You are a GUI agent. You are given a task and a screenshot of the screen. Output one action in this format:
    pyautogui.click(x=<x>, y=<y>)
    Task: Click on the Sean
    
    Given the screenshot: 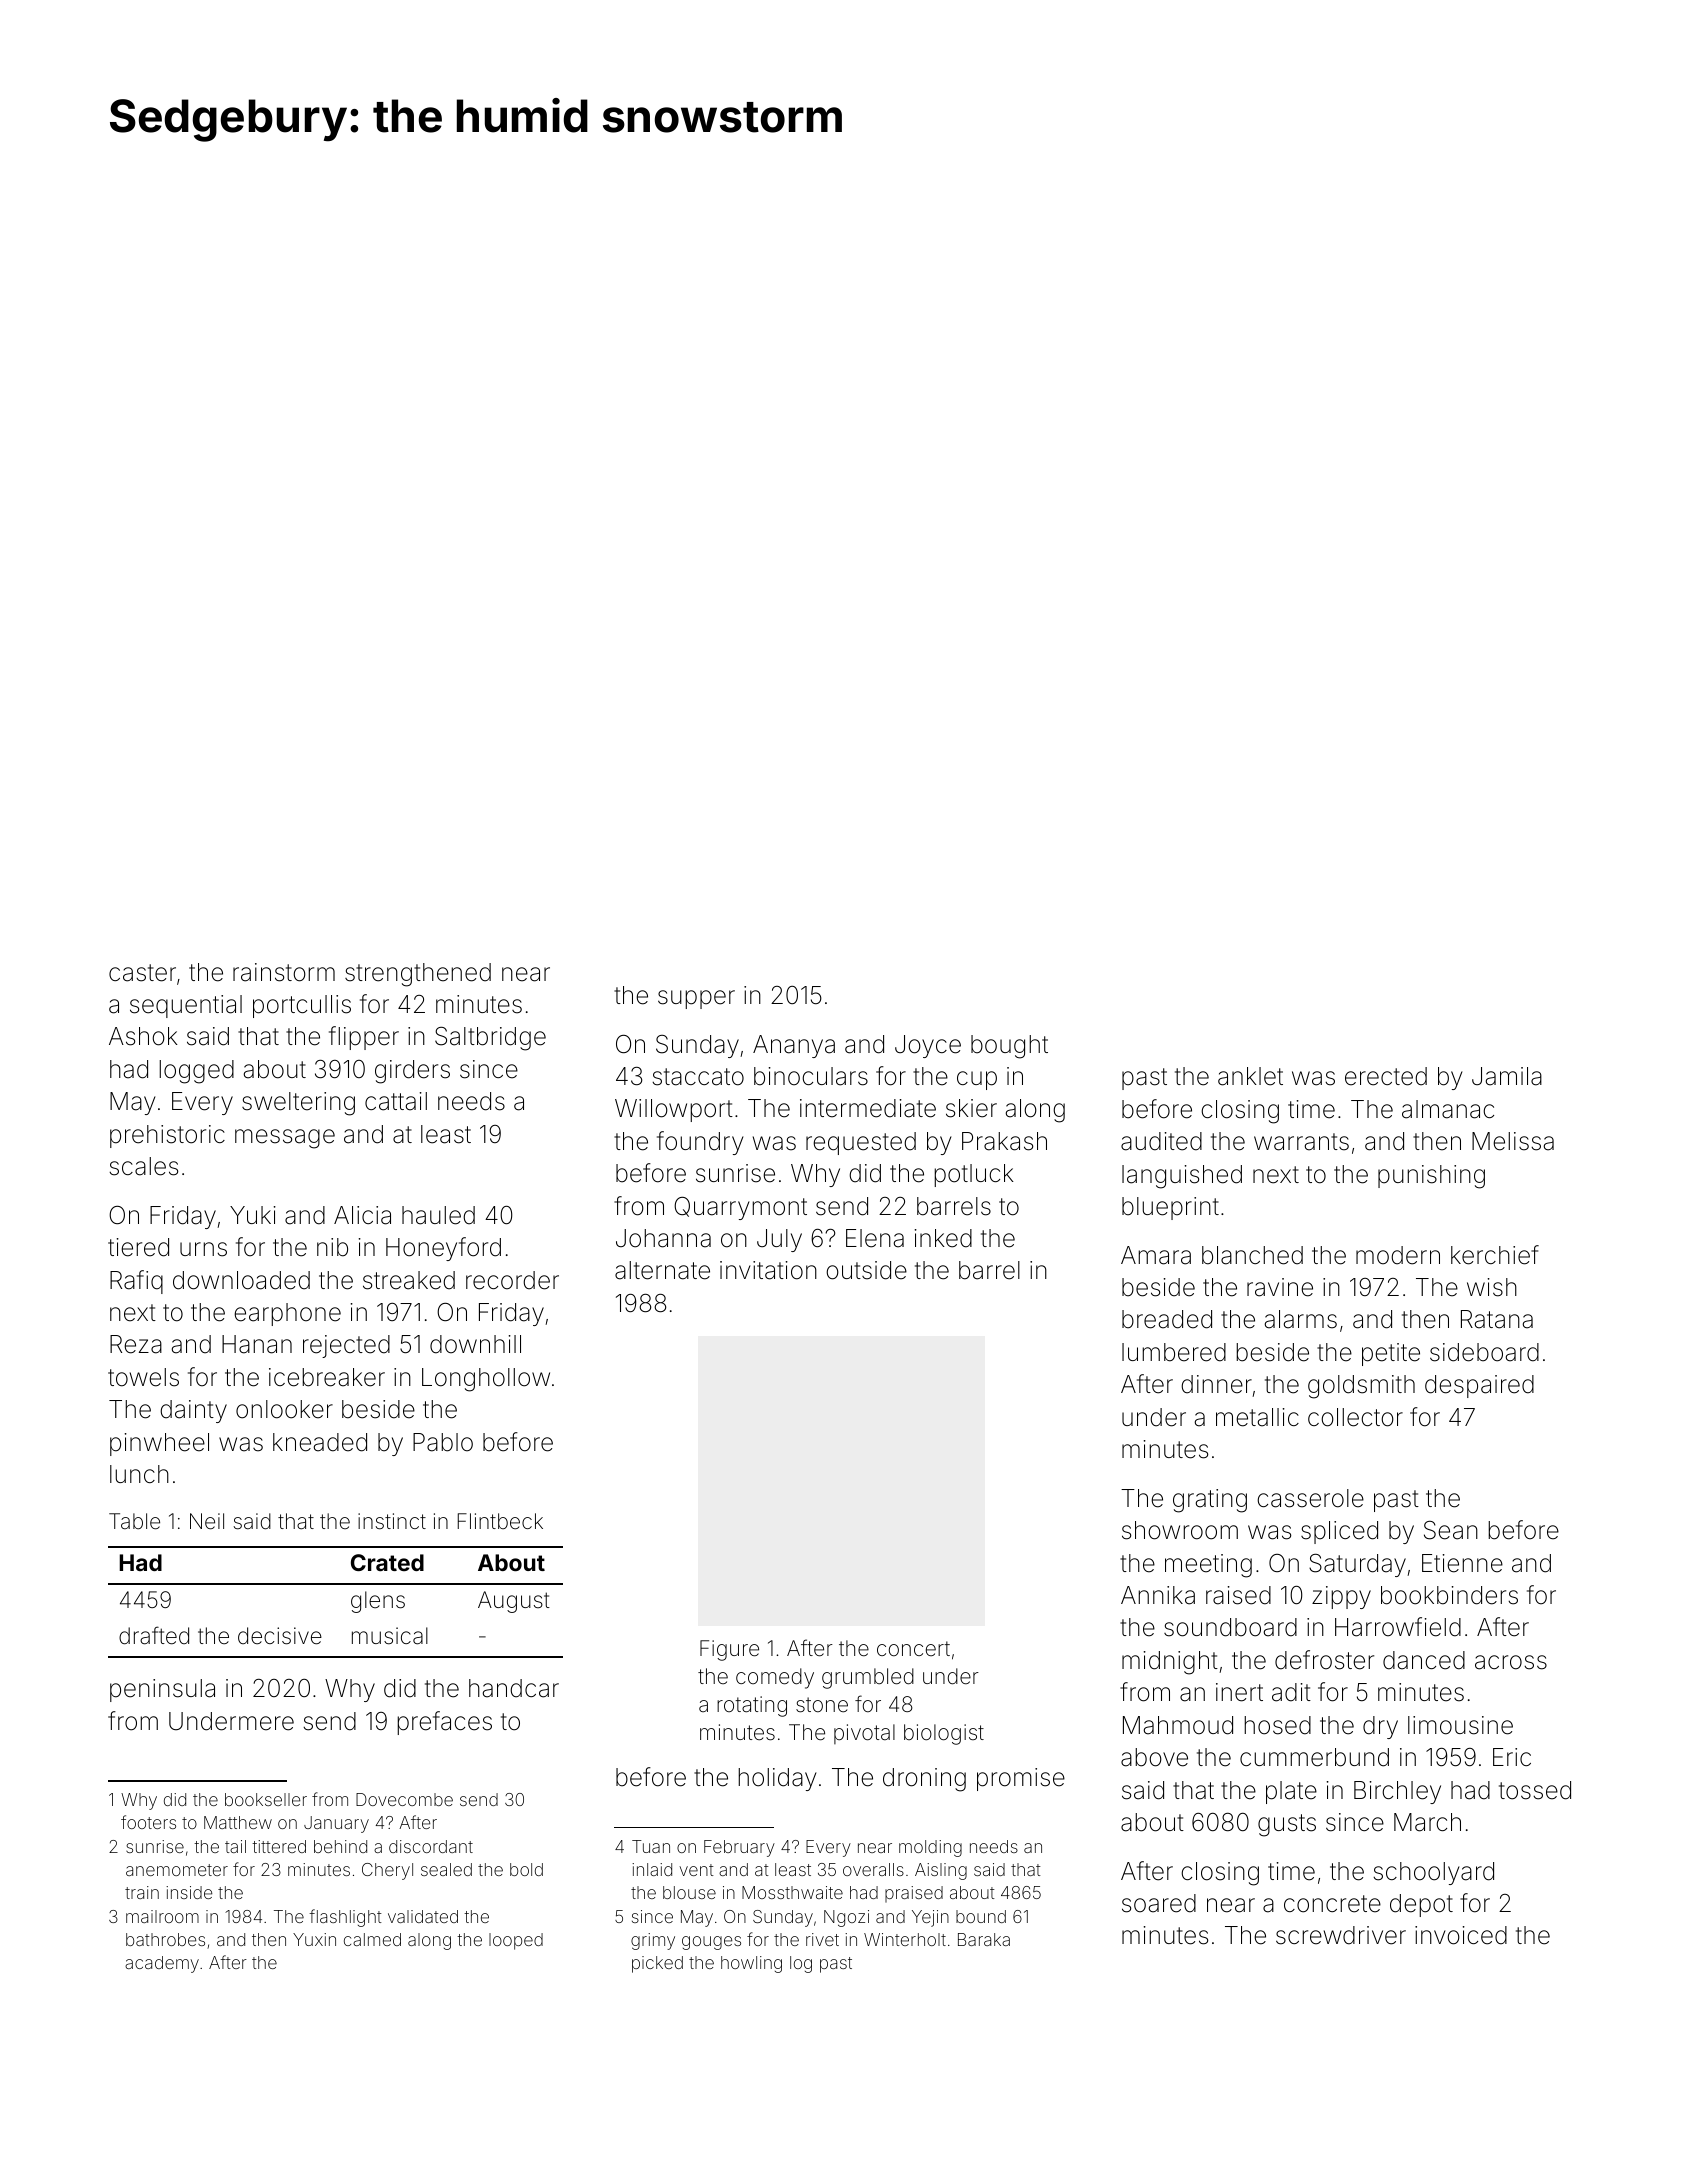 What is the action you would take?
    pyautogui.click(x=1451, y=1530)
